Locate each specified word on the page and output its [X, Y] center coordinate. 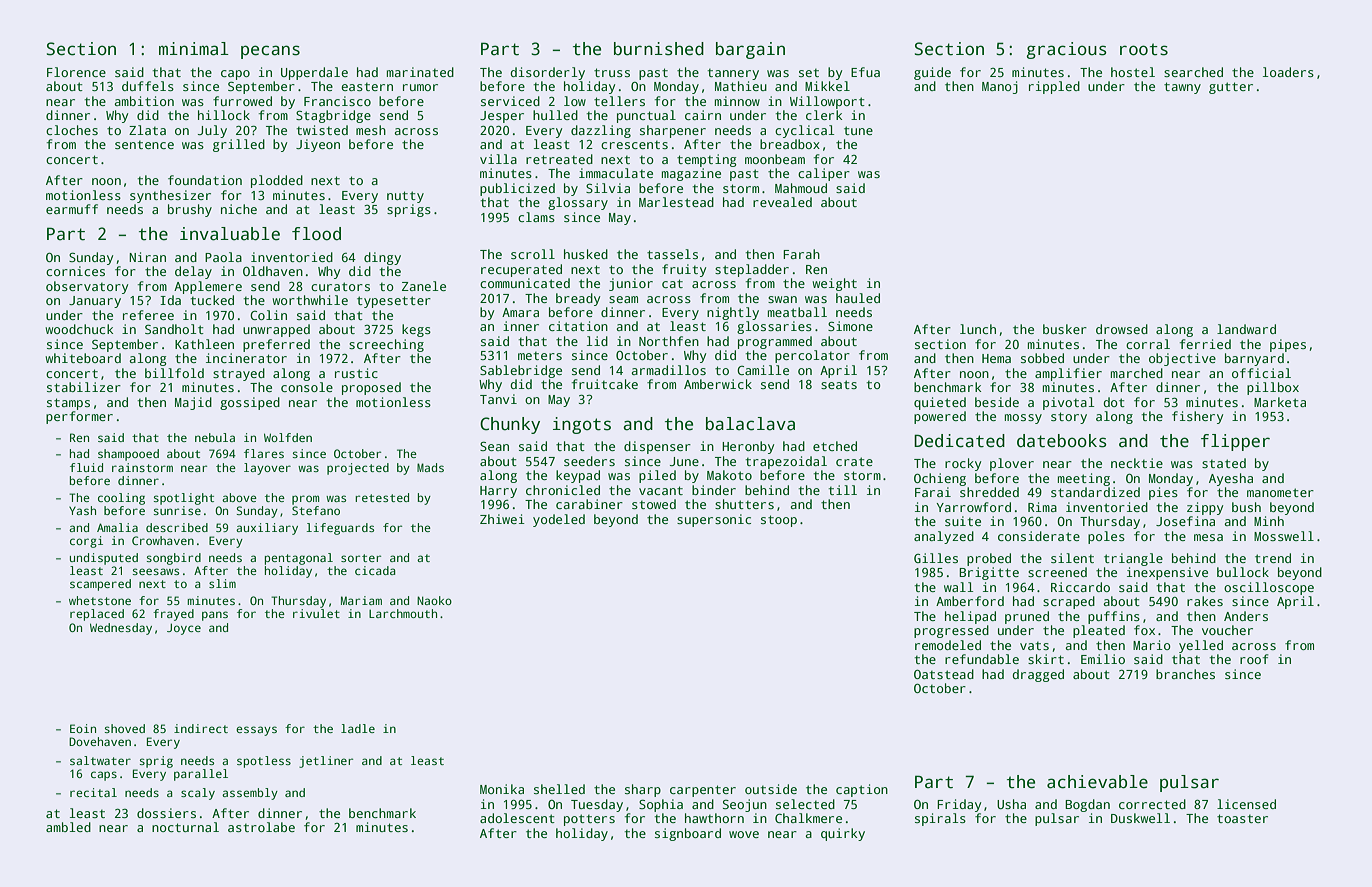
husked [586, 254]
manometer [1280, 492]
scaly [198, 794]
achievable [1097, 782]
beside [997, 402]
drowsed [1122, 329]
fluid [86, 467]
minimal [194, 49]
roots [1144, 49]
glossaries [774, 327]
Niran [147, 257]
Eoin [83, 728]
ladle [358, 728]
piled [657, 476]
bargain [750, 50]
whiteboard [83, 358]
